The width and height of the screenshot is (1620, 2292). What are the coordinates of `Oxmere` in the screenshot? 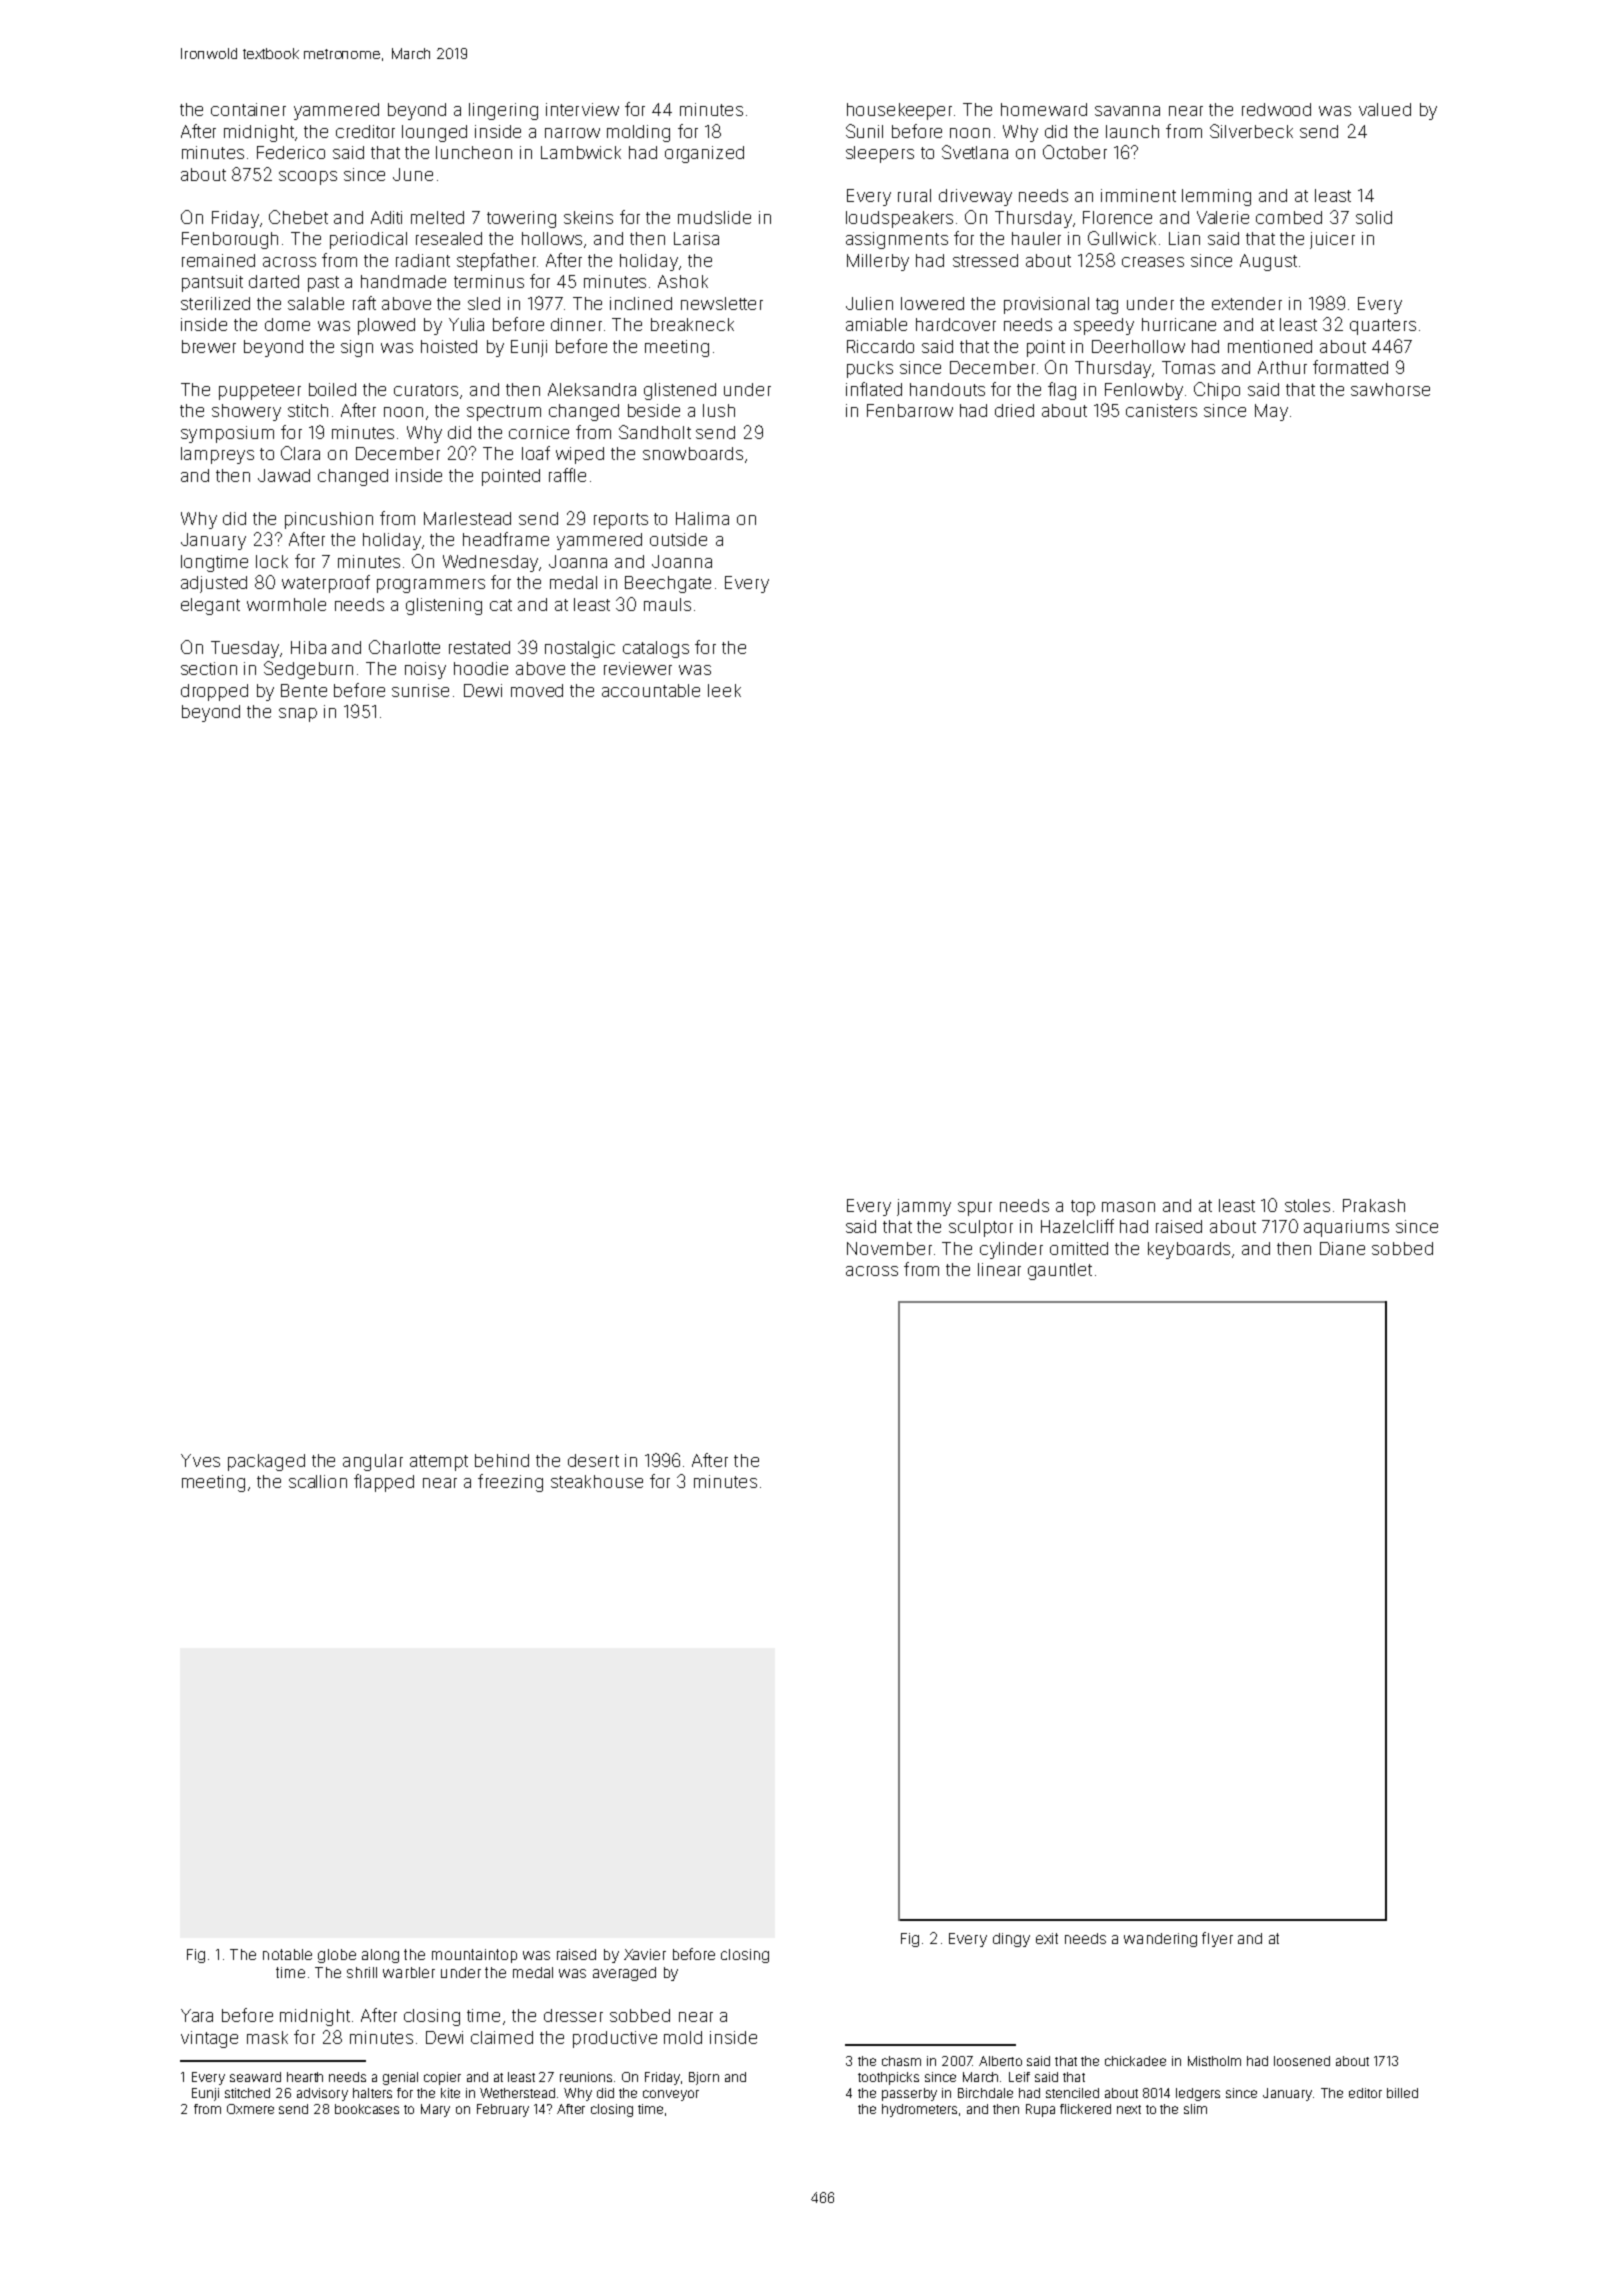 It's located at (250, 2109).
